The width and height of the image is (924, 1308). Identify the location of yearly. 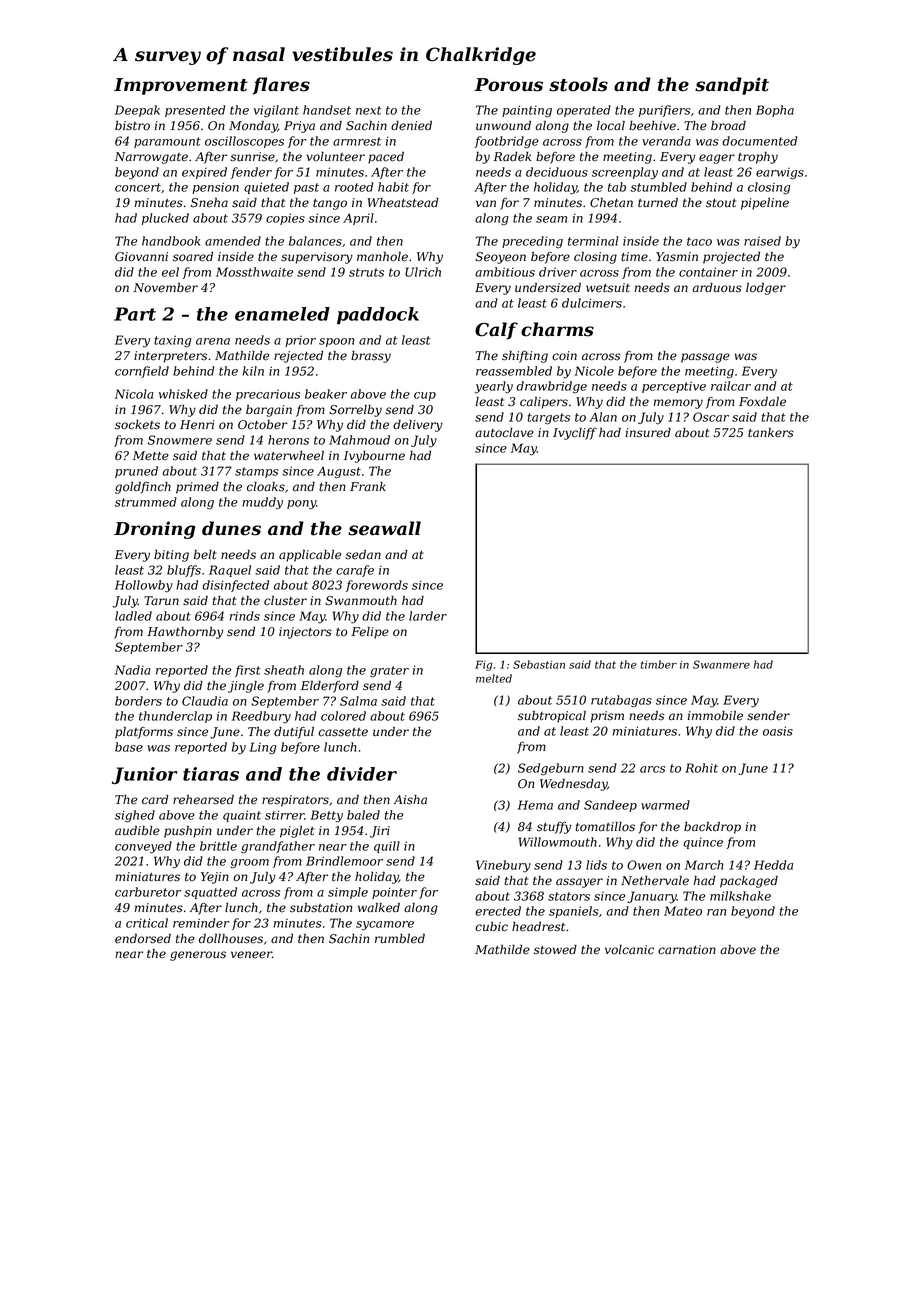
(494, 387).
